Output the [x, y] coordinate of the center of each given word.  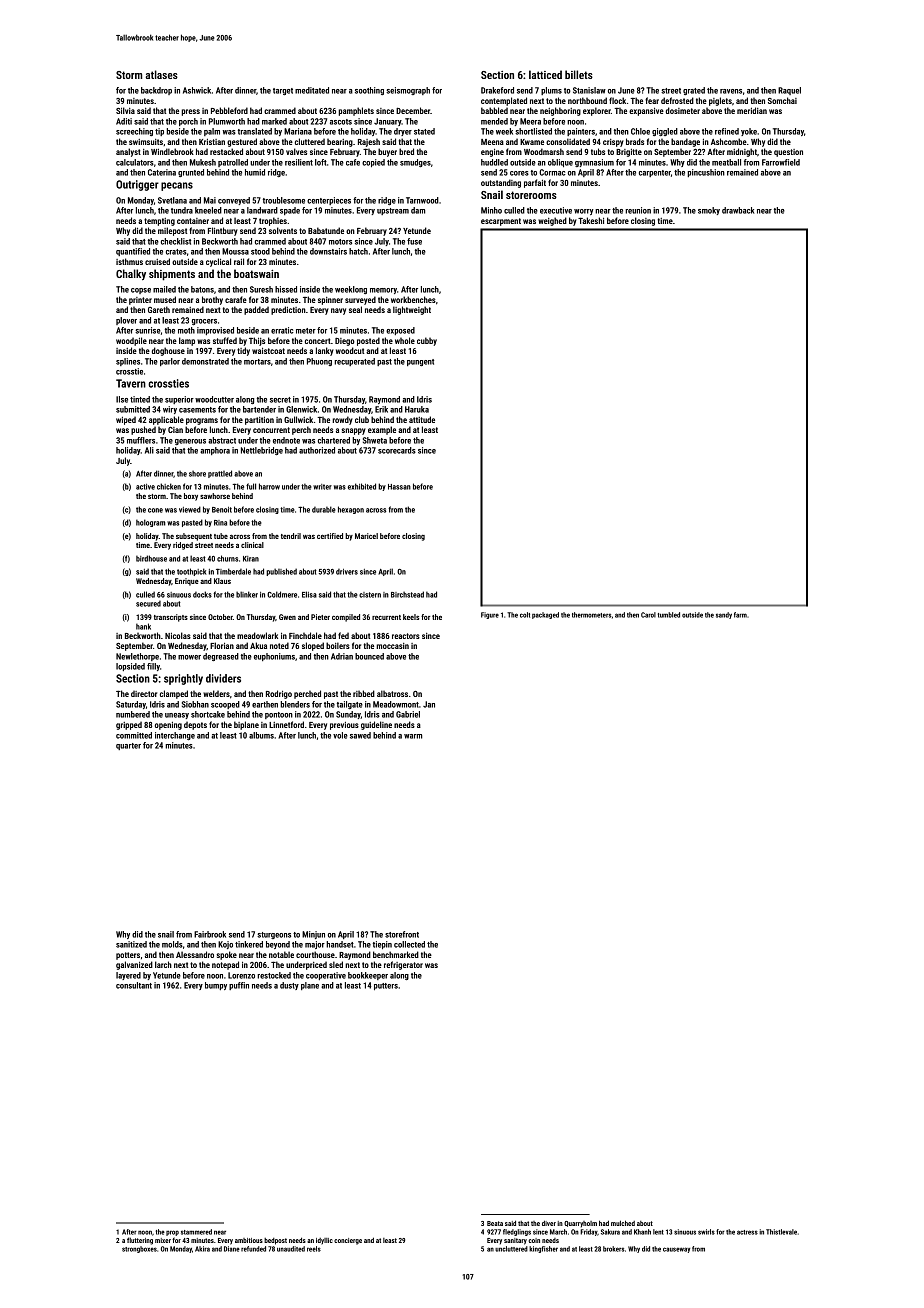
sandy [724, 615]
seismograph [408, 91]
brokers [614, 1249]
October [220, 617]
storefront [402, 934]
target [283, 91]
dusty [289, 986]
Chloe [640, 131]
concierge [348, 1241]
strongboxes [139, 1249]
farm [740, 615]
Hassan [399, 487]
